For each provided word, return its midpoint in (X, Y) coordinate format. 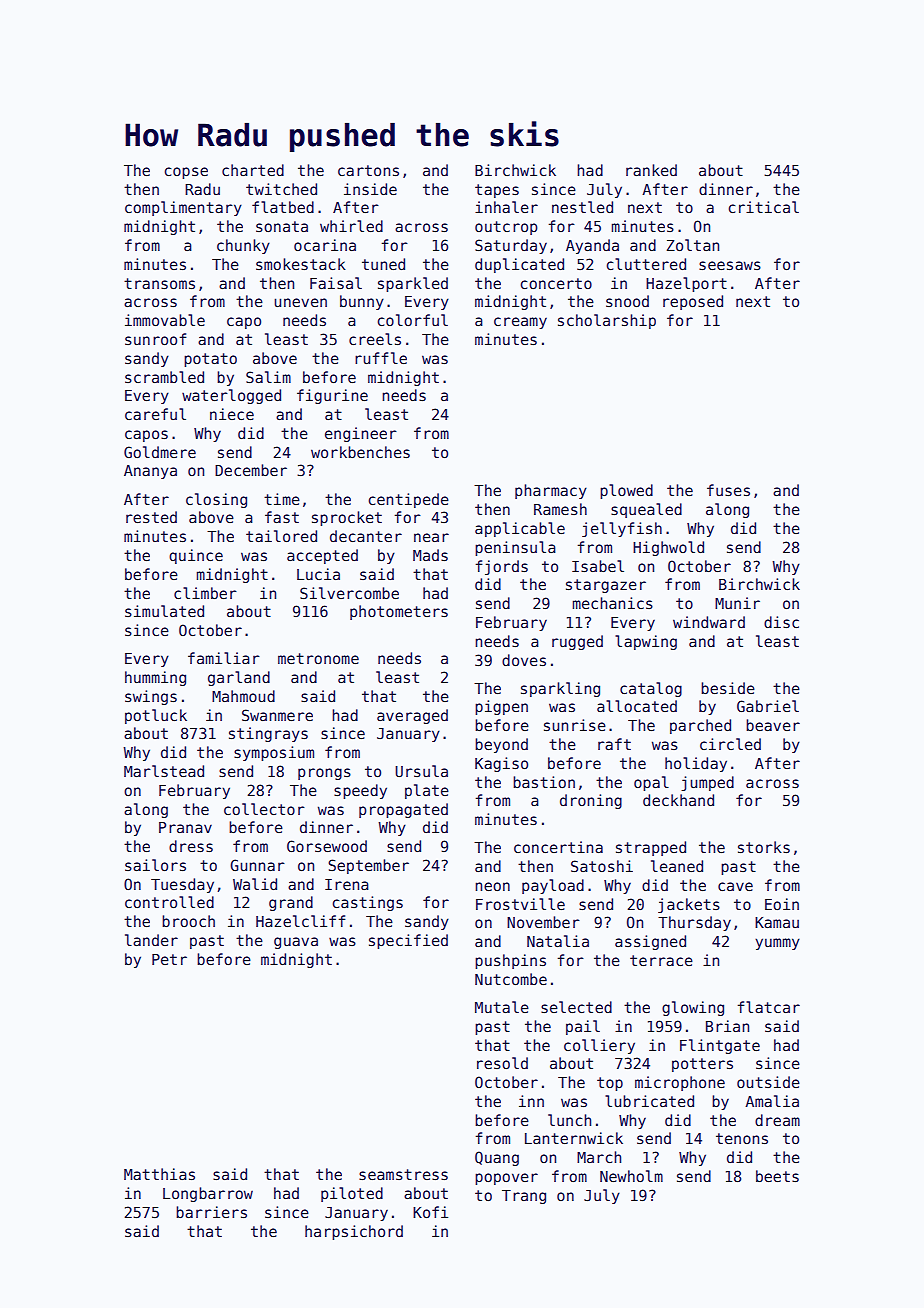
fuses (728, 490)
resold (502, 1063)
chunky (243, 246)
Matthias (159, 1174)
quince (196, 556)
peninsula (515, 548)
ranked (651, 170)
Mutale (502, 1007)
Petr (169, 959)
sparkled (413, 284)
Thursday (694, 923)
